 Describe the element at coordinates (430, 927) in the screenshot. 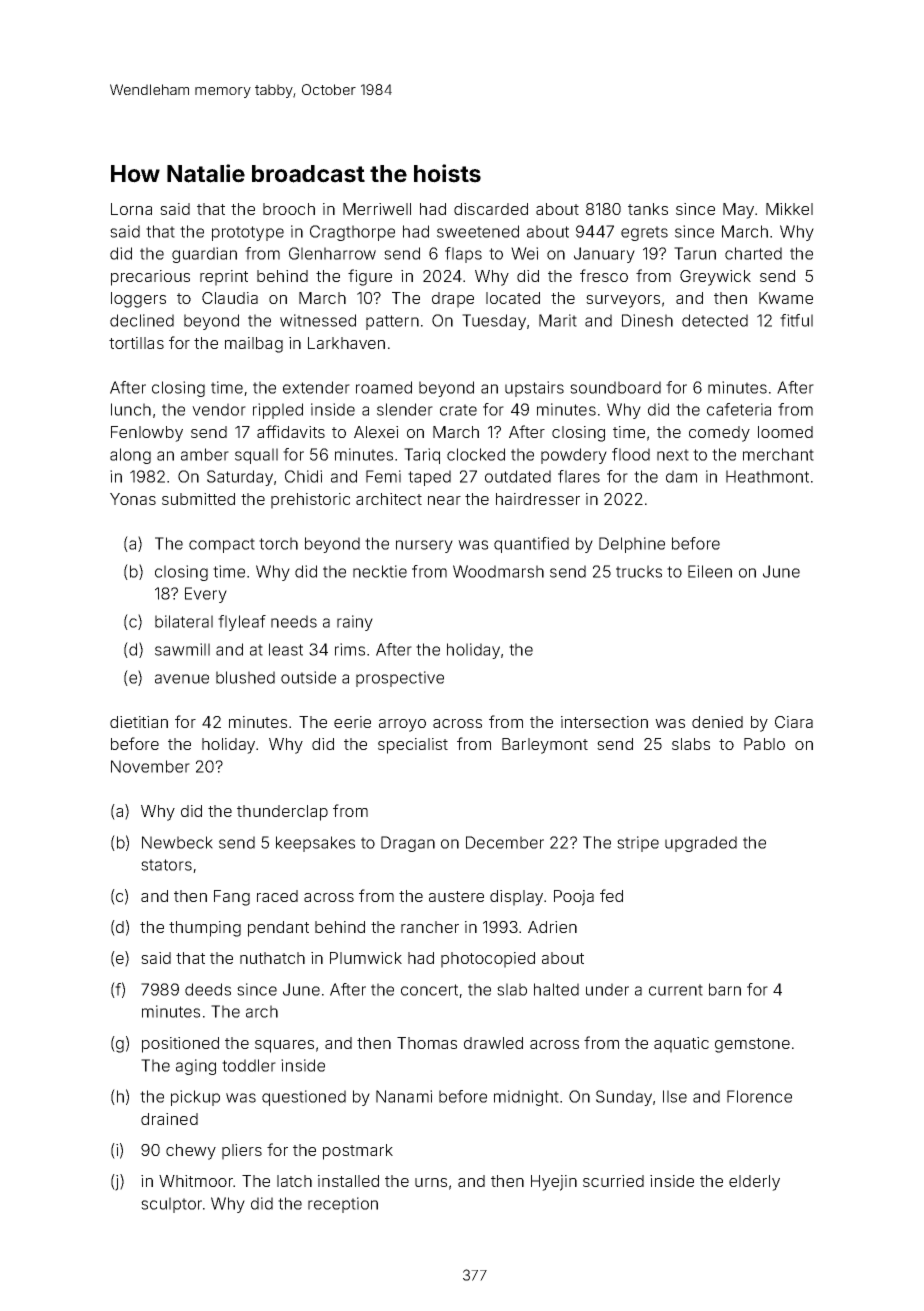

I see `rancher` at that location.
